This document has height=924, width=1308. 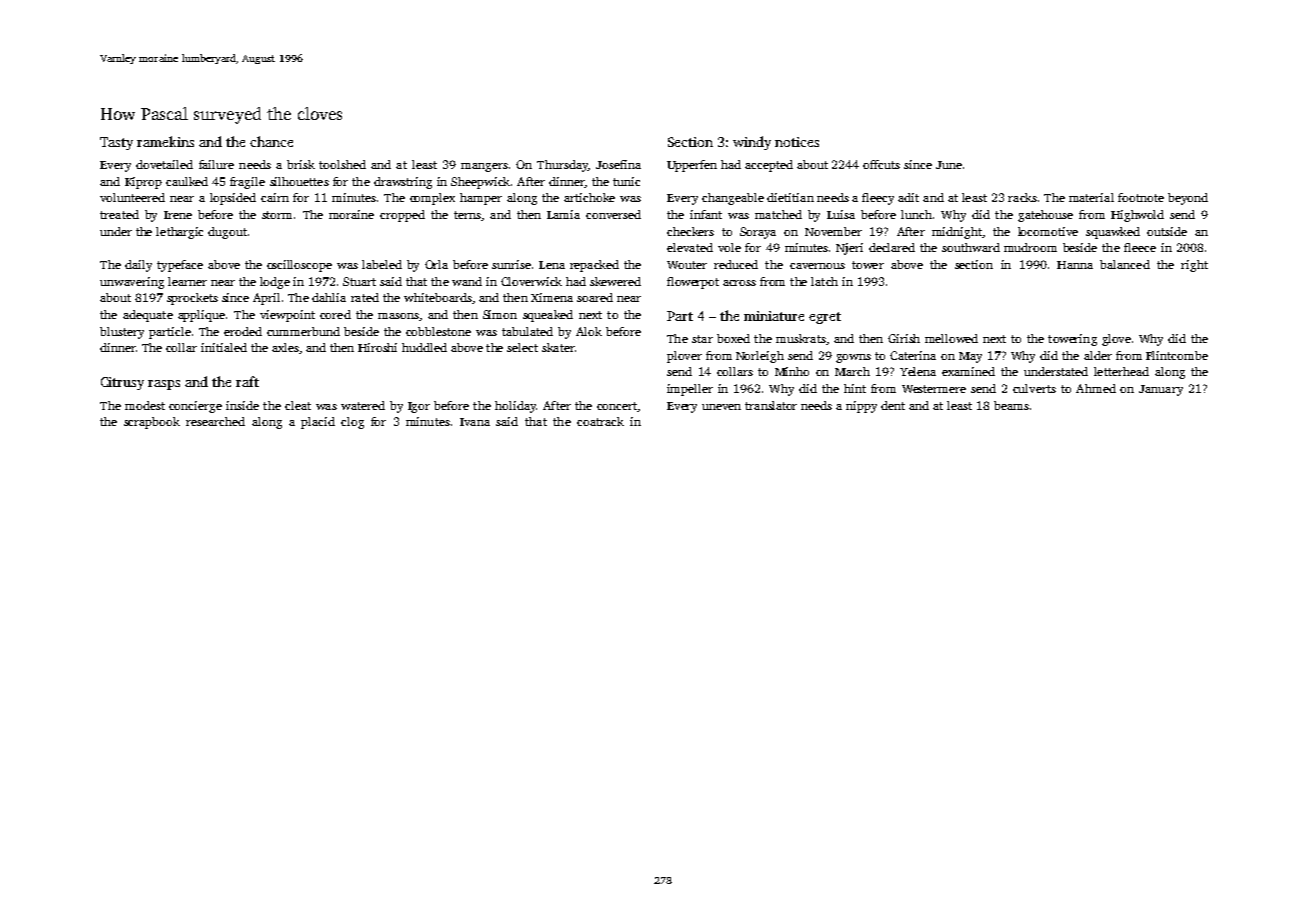 What do you see at coordinates (531, 281) in the document?
I see `Cloverwick` at bounding box center [531, 281].
